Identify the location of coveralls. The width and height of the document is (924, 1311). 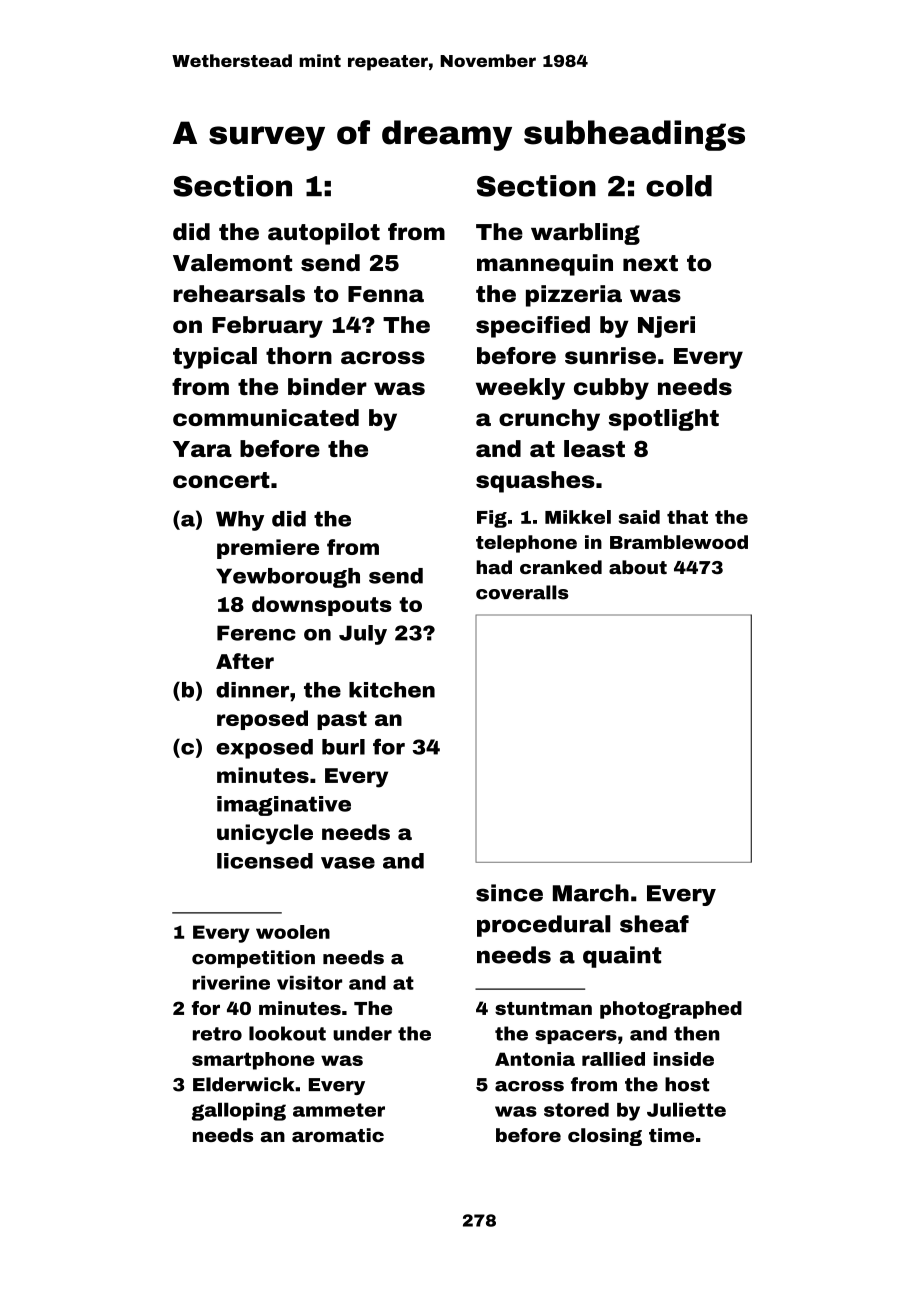
(522, 592).
